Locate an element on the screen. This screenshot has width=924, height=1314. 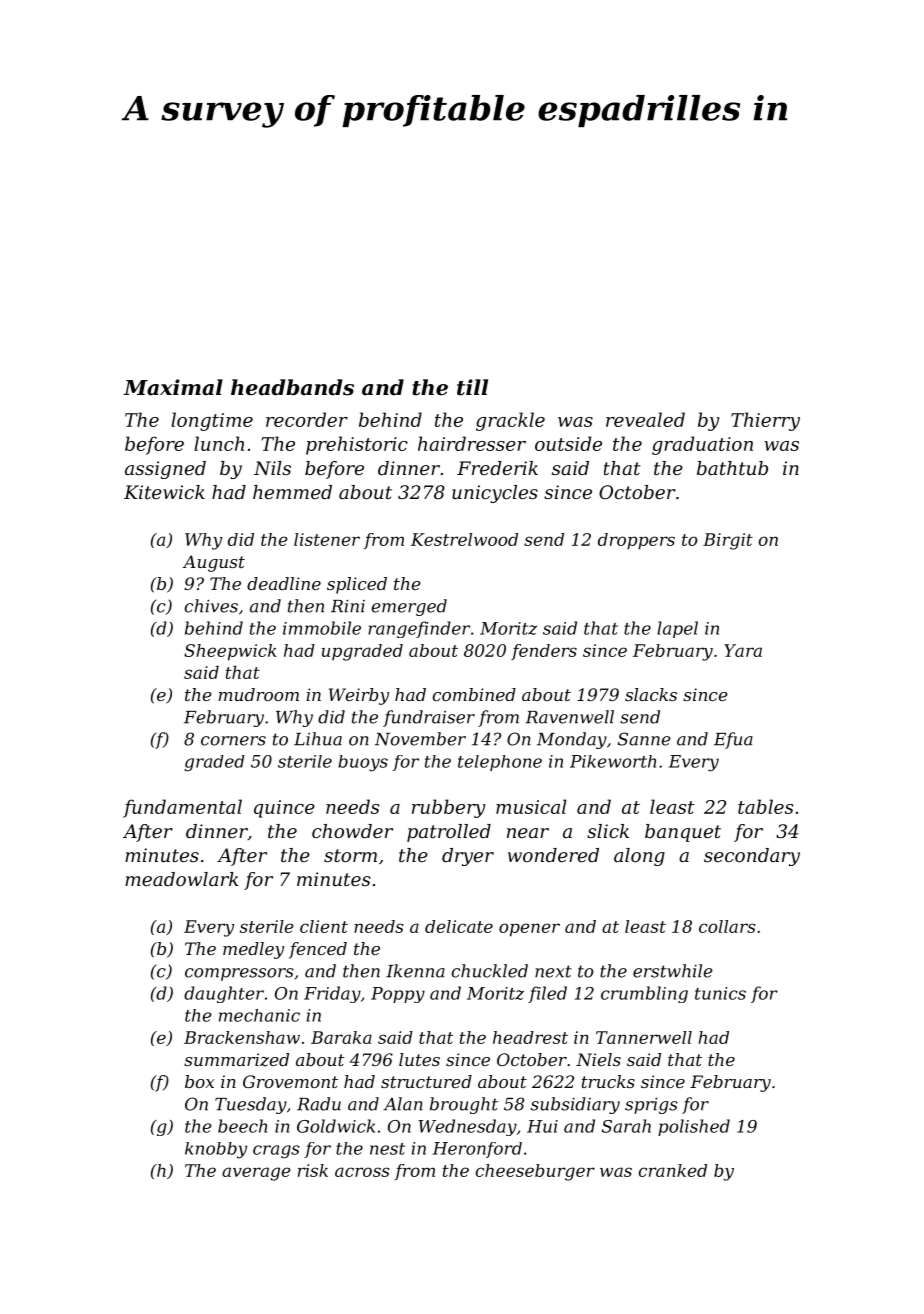
risk is located at coordinates (313, 1170).
